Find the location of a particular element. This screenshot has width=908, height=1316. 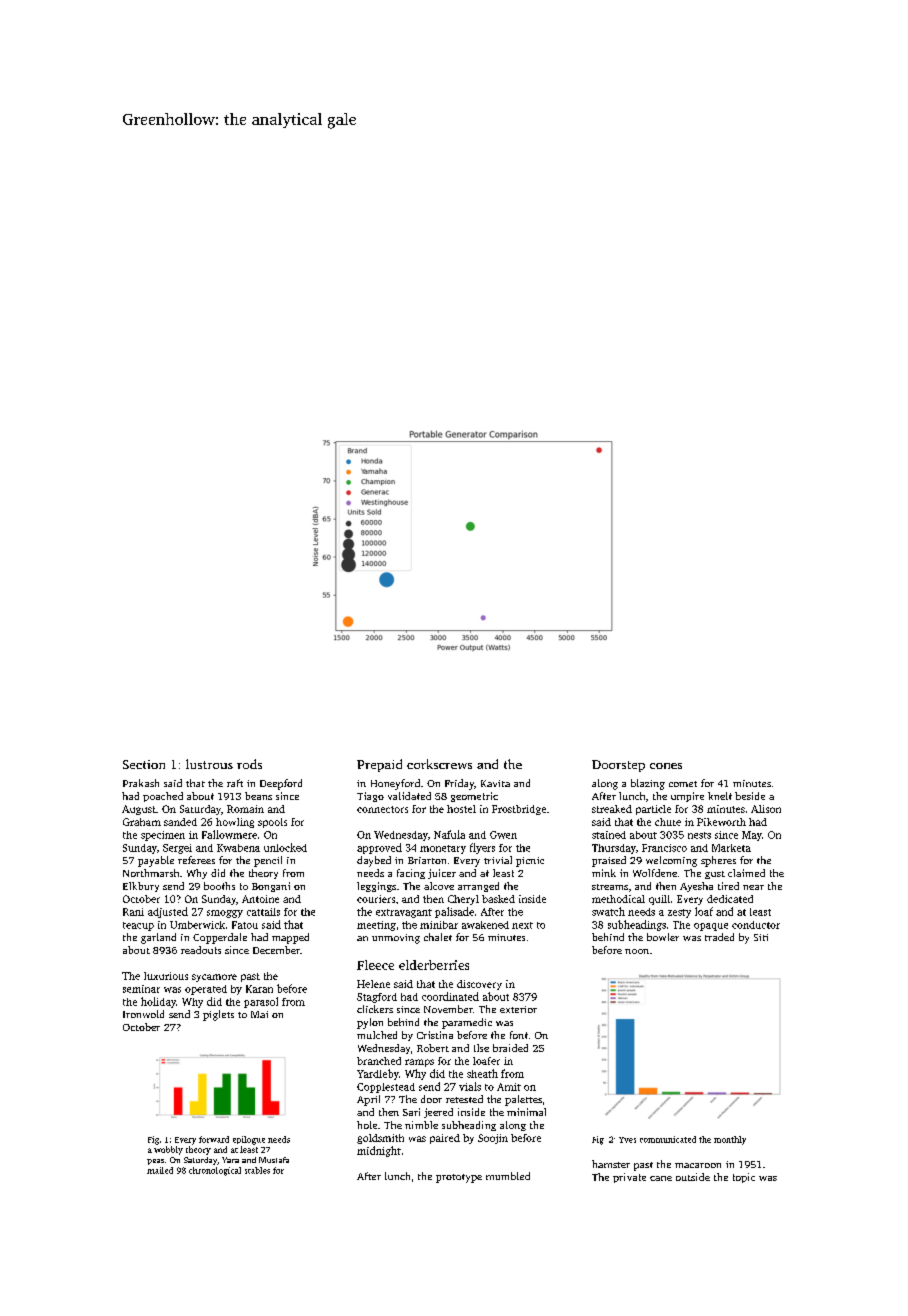

umpire is located at coordinates (687, 797).
